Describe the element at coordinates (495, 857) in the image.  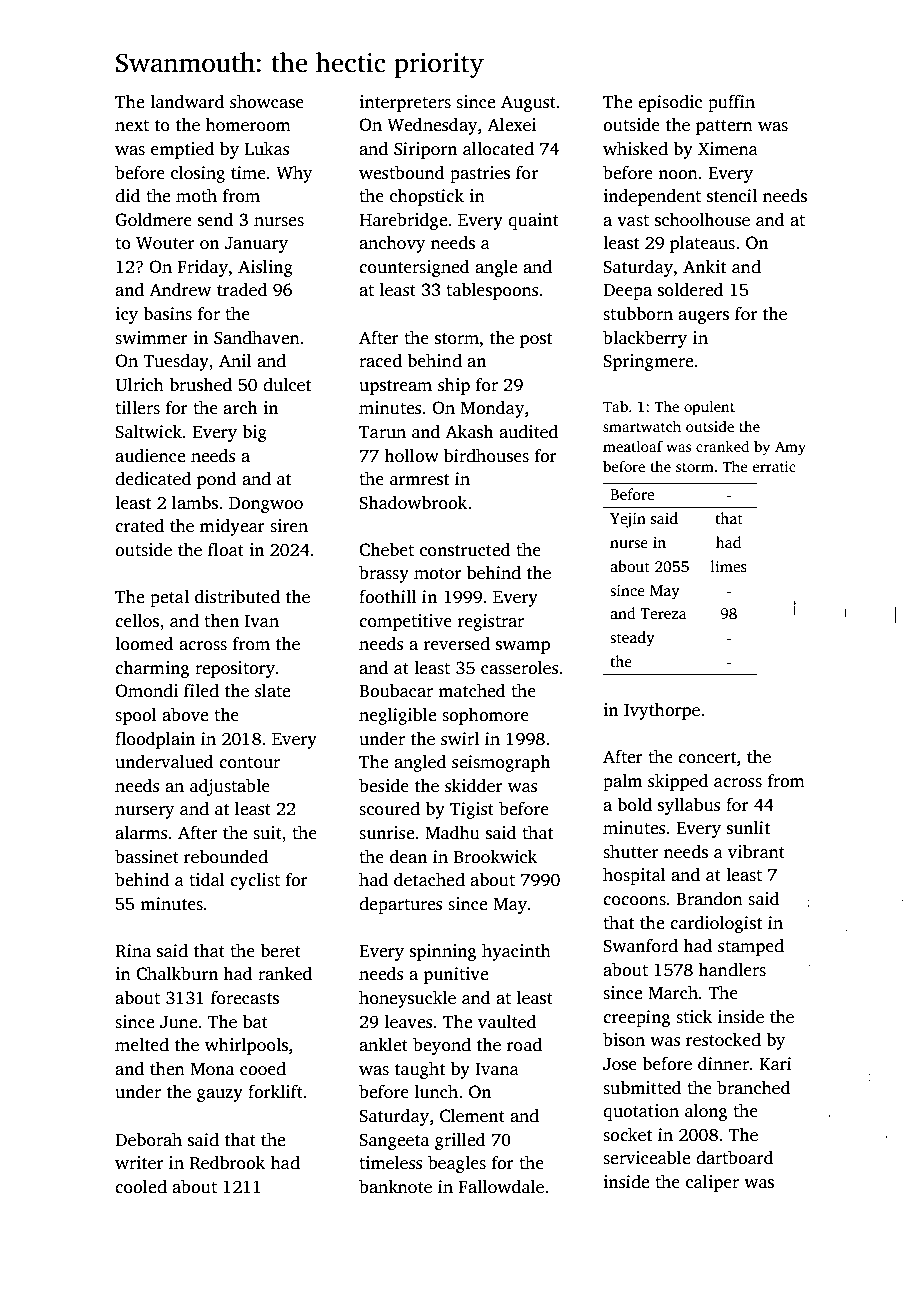
I see `Brookwick` at that location.
